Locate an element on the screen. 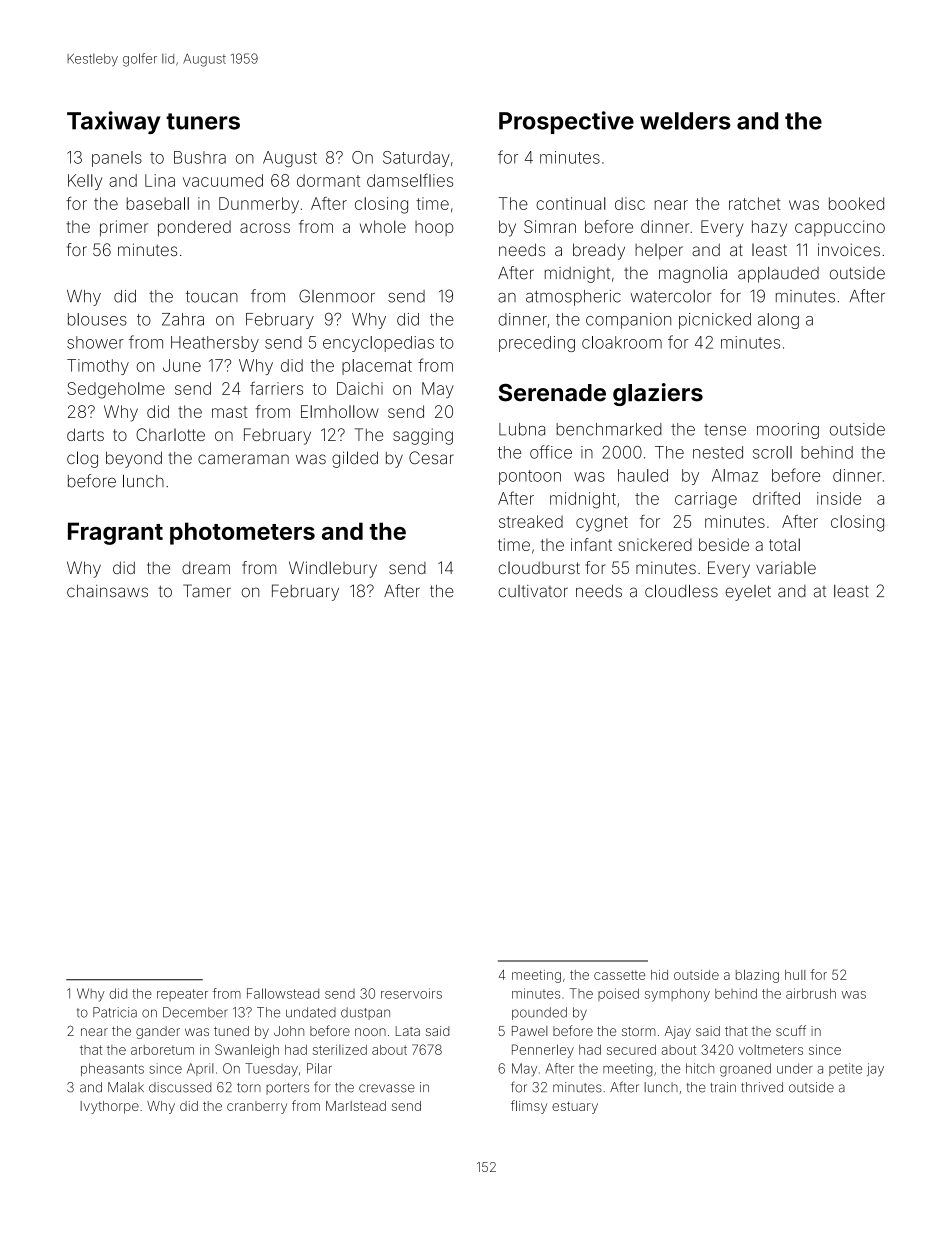  pontoon is located at coordinates (530, 477).
